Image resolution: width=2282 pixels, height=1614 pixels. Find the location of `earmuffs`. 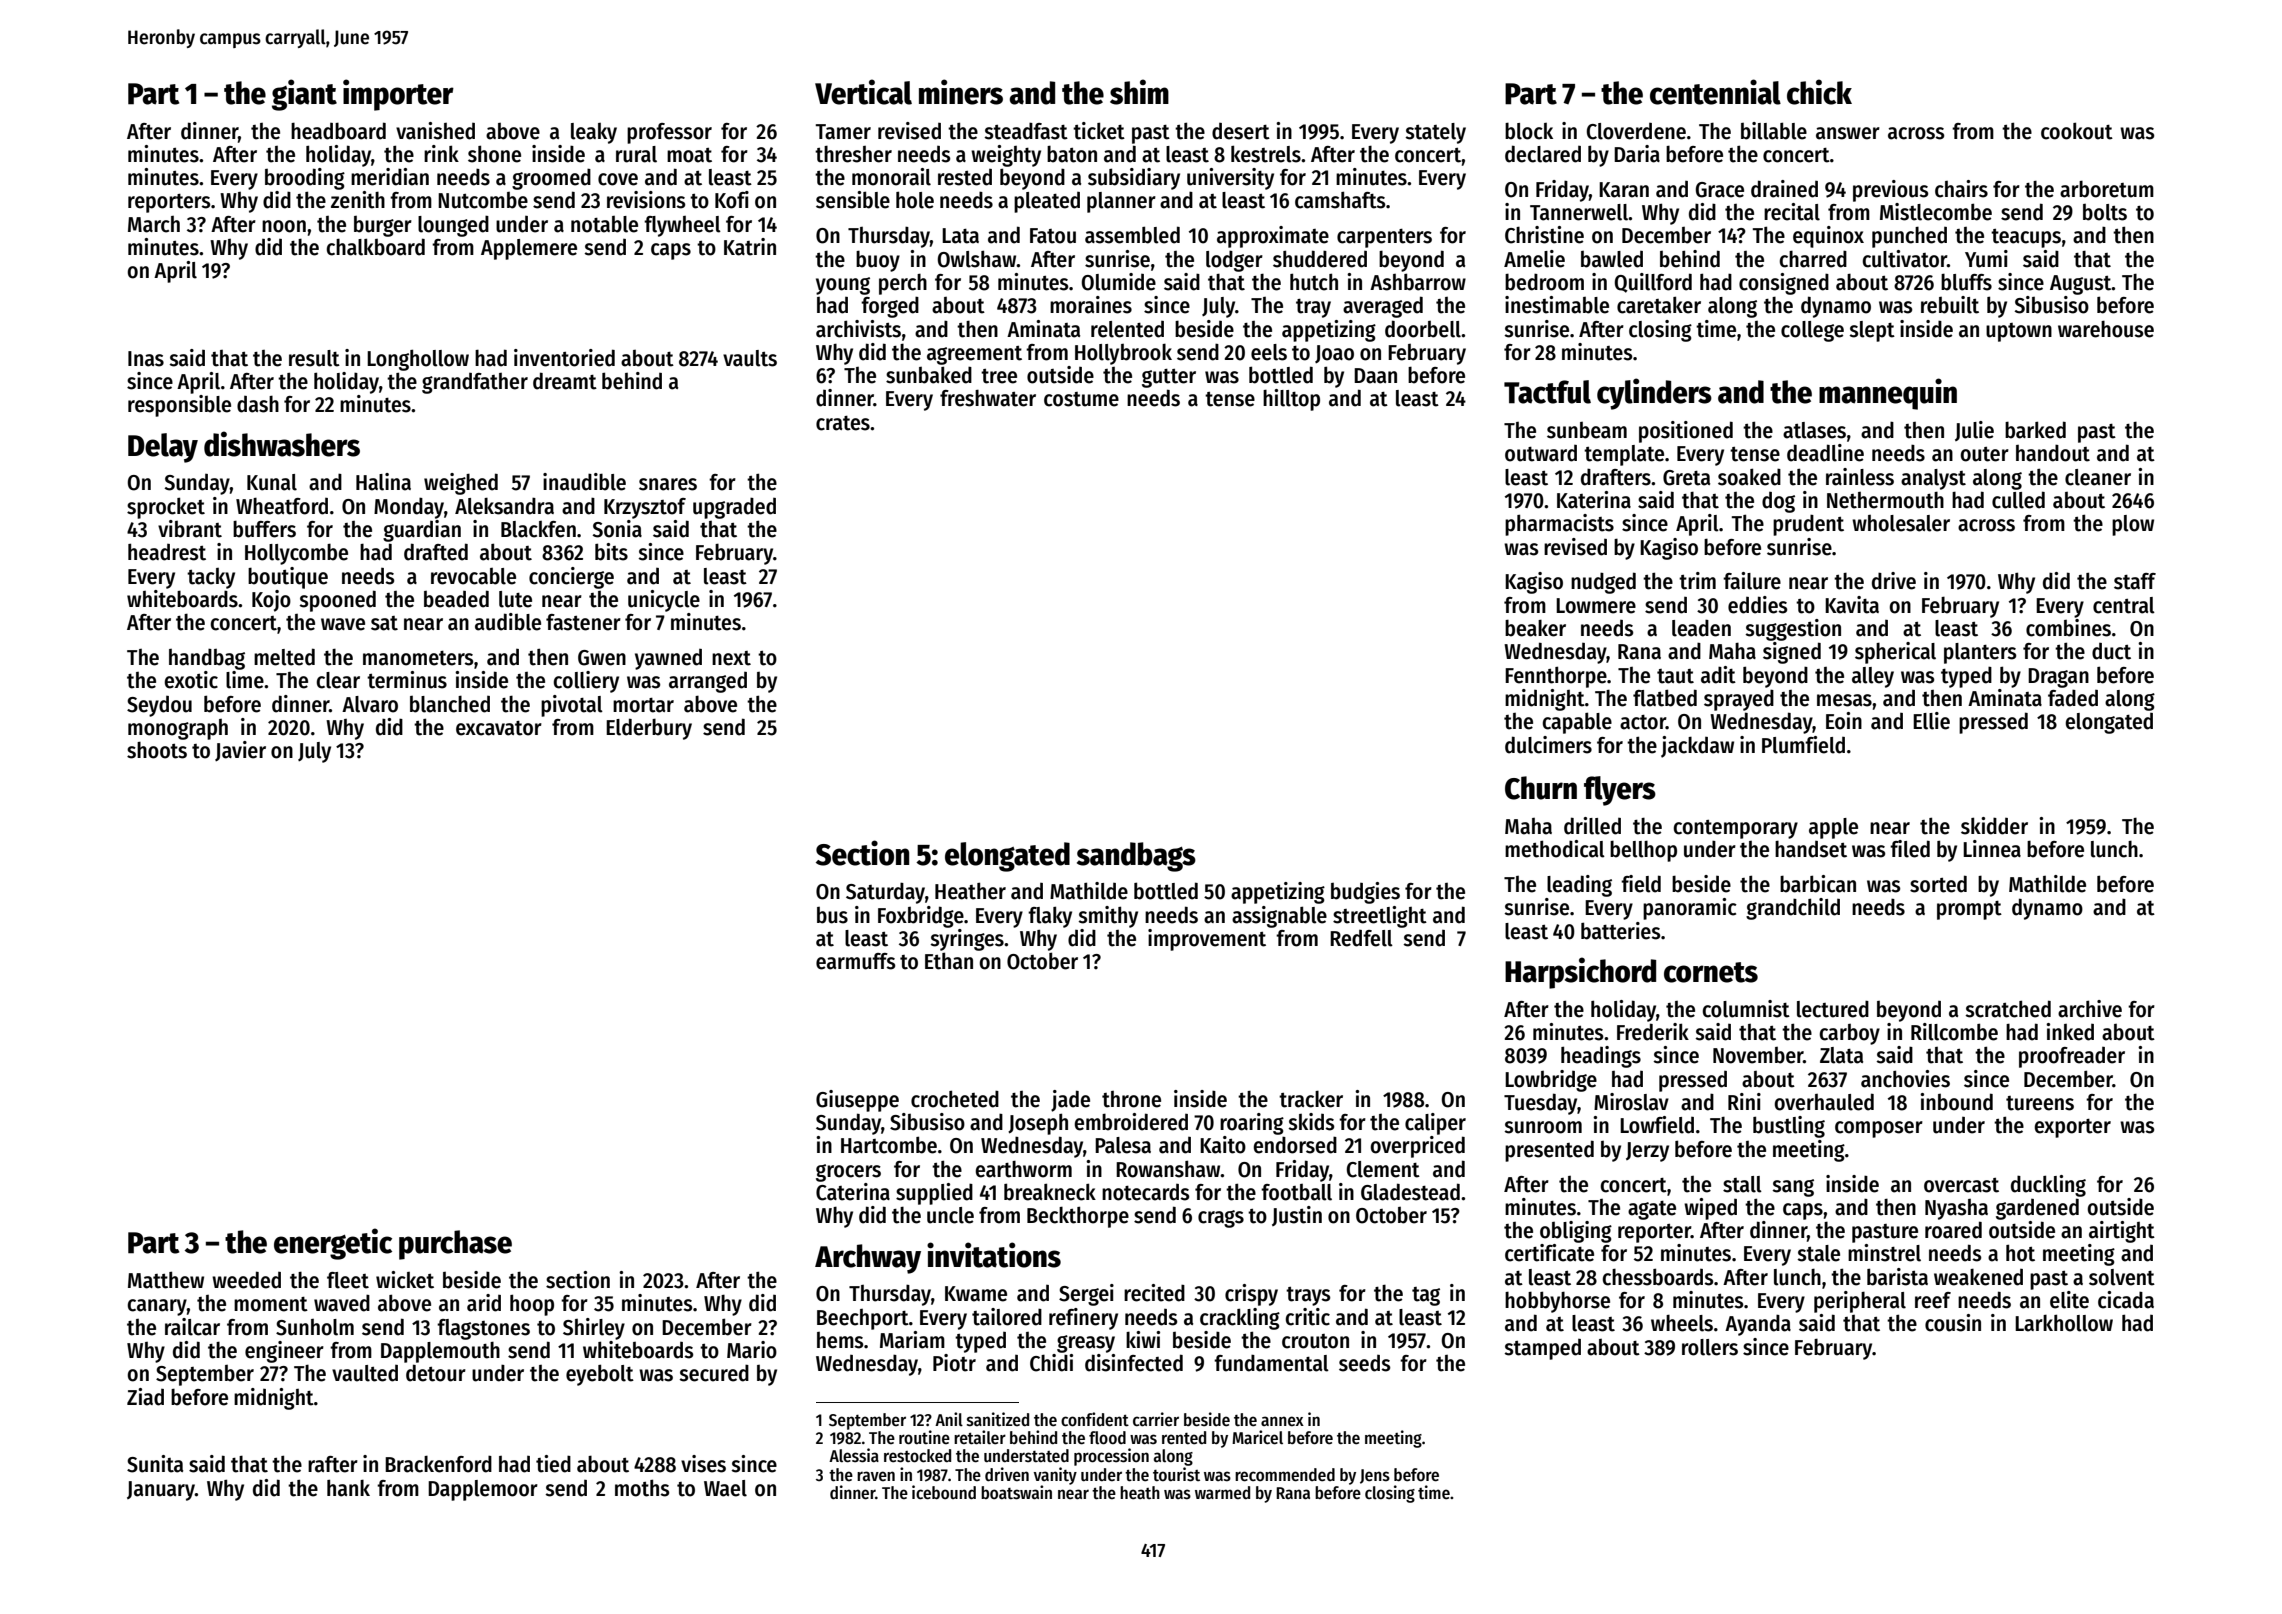

earmuffs is located at coordinates (856, 961).
